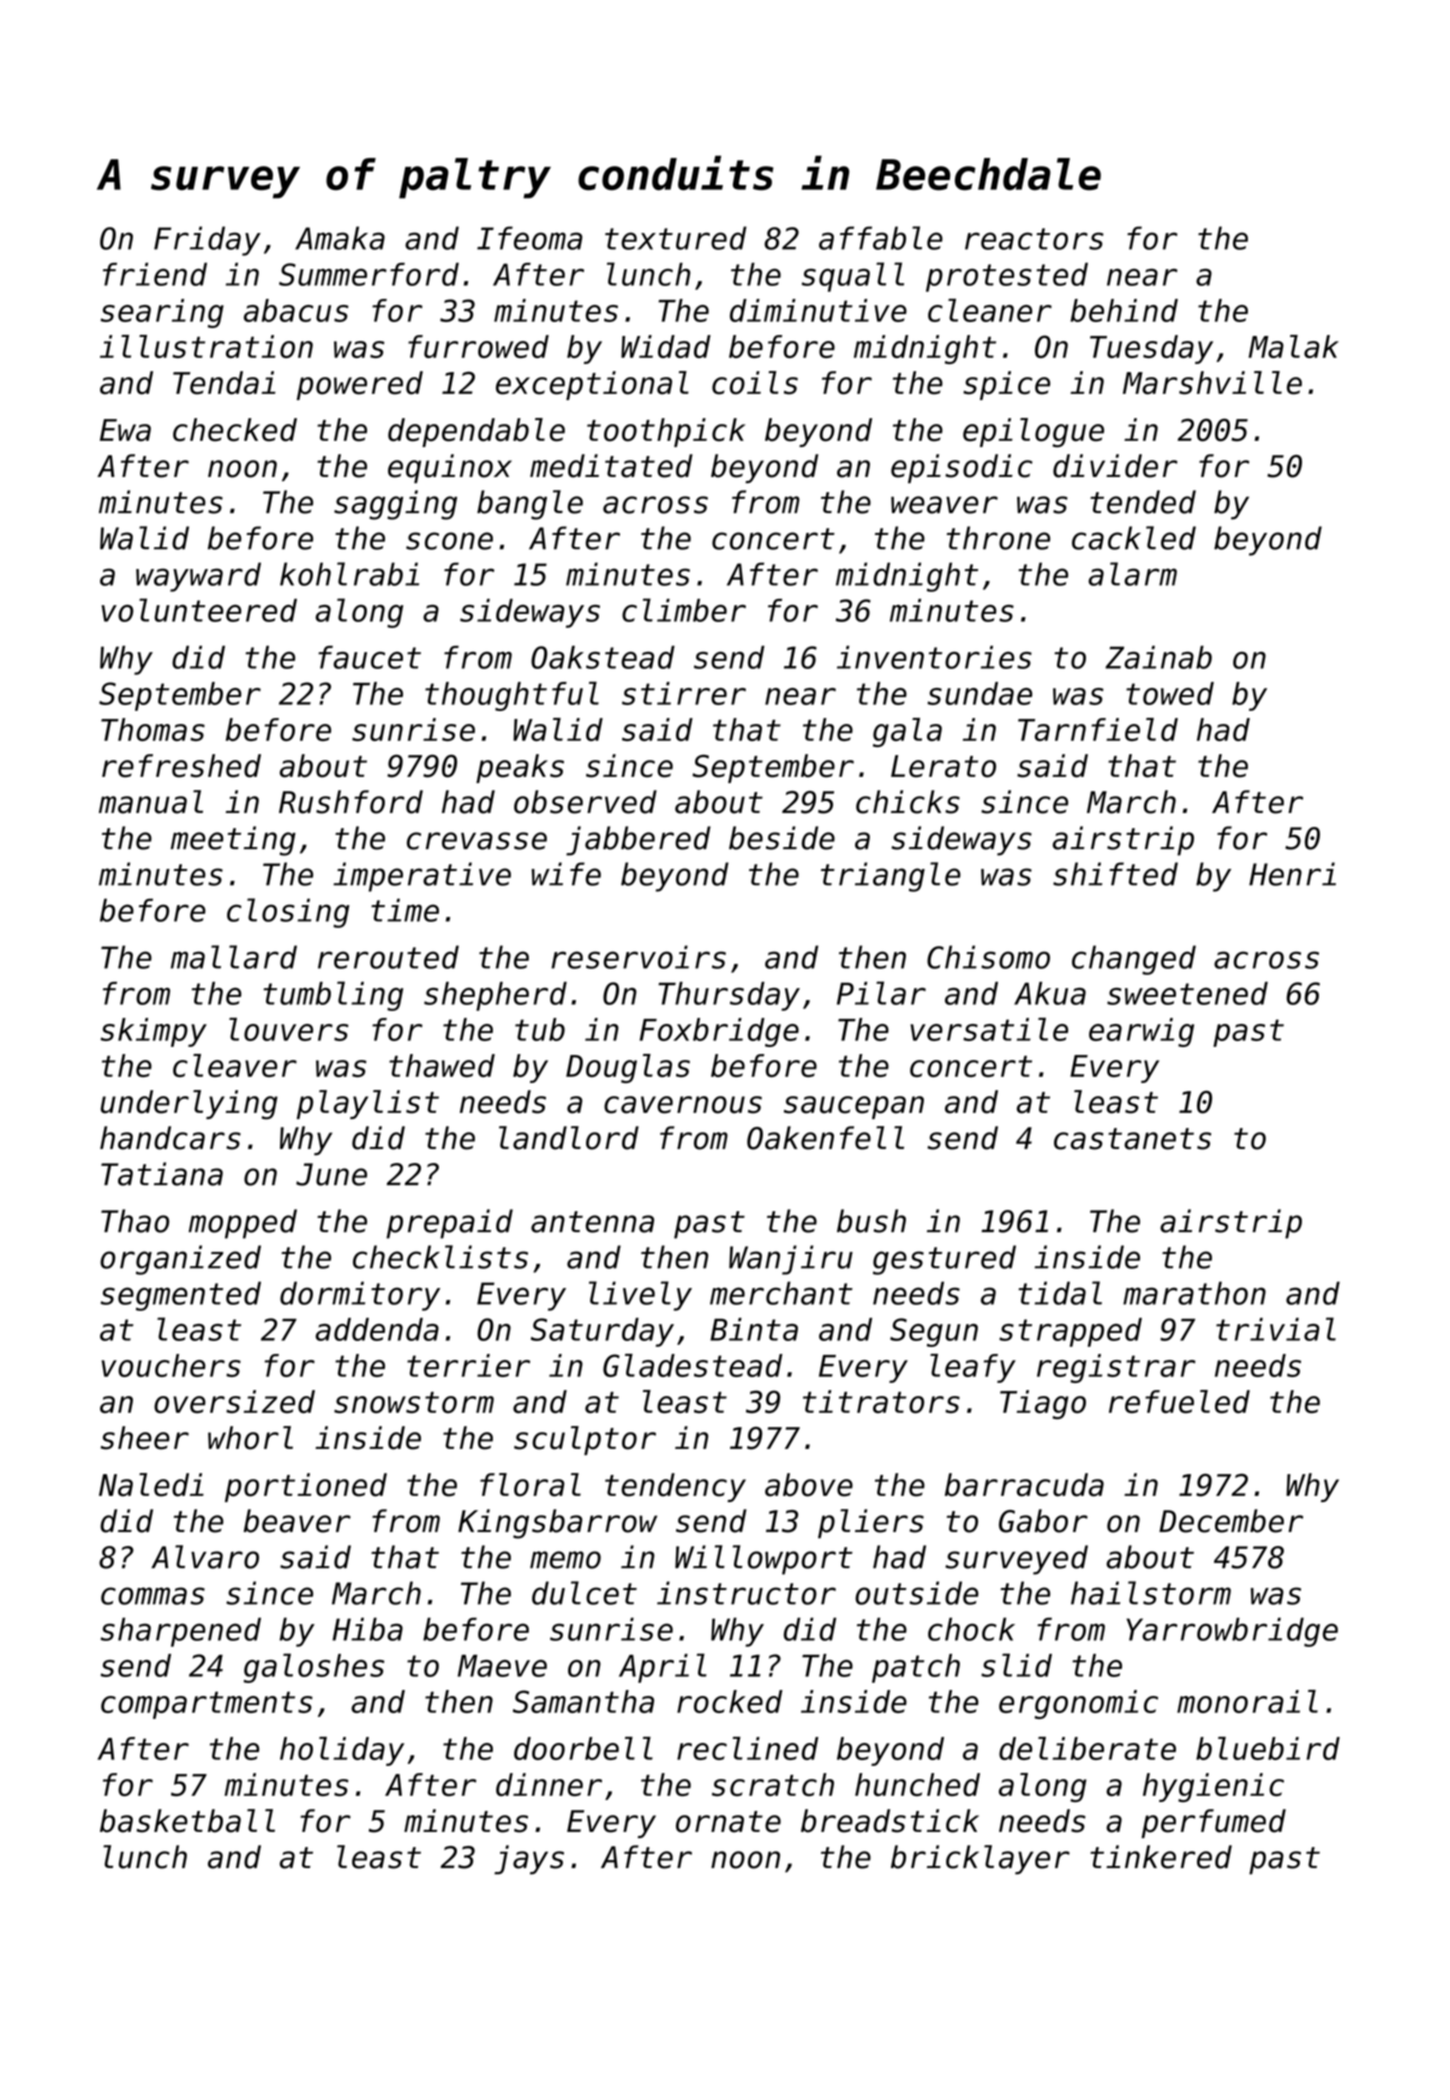  Describe the element at coordinates (368, 1104) in the page. I see `playlist` at that location.
